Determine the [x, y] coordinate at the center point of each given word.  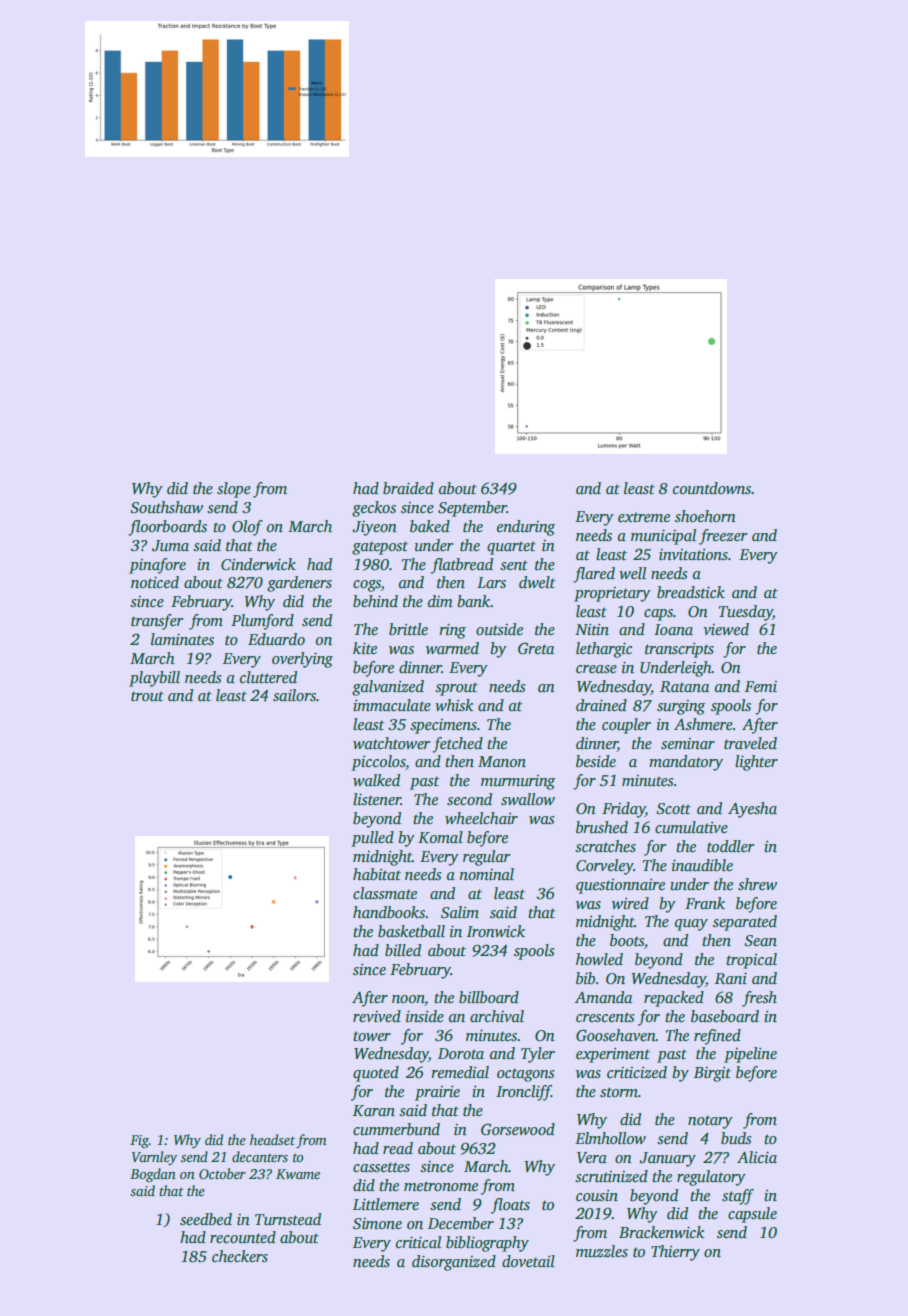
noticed [155, 582]
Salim [460, 912]
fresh [759, 999]
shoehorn [705, 516]
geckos [374, 509]
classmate [385, 893]
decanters [260, 1156]
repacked [674, 999]
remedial [460, 1072]
